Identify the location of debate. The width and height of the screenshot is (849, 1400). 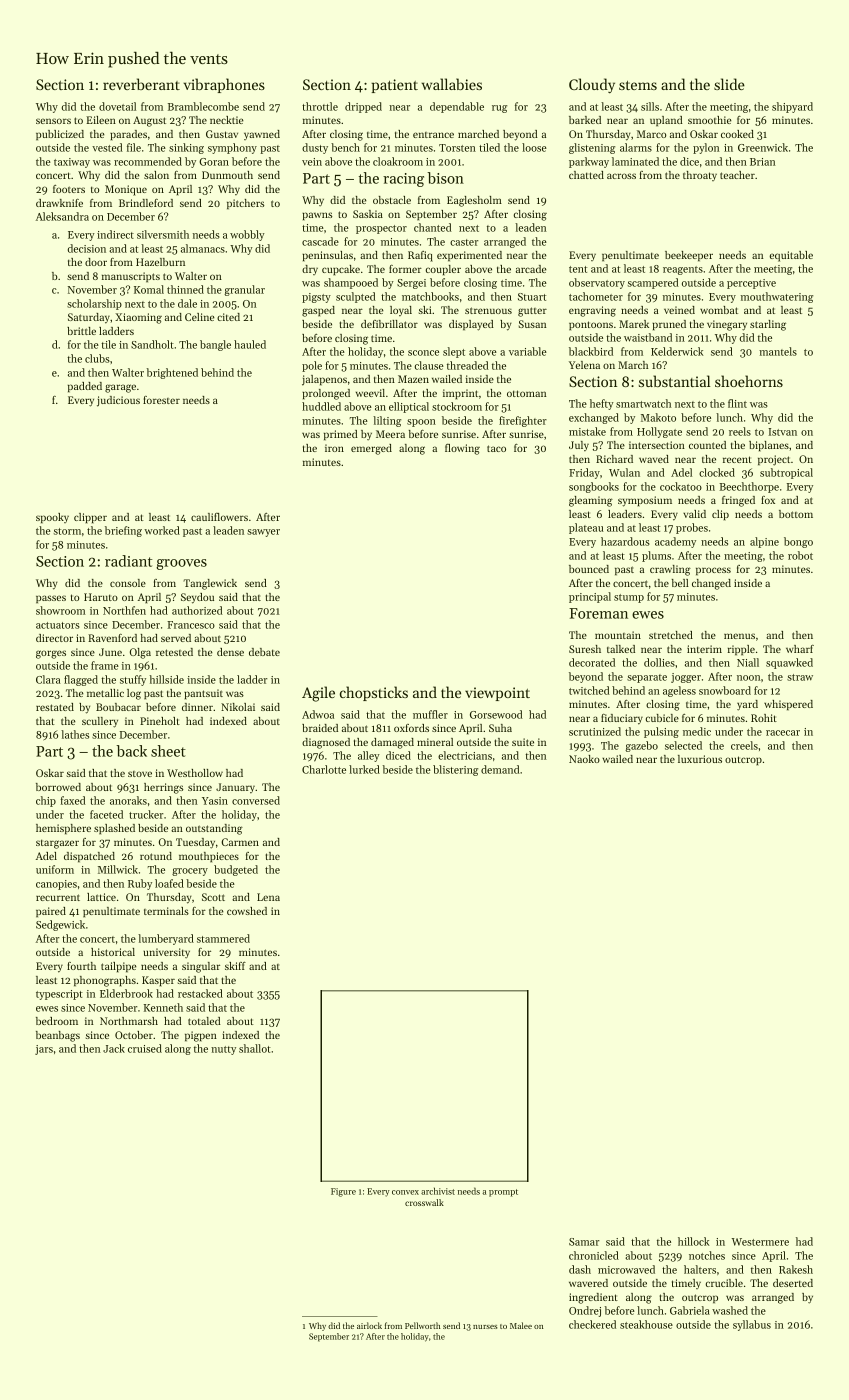
(264, 652).
